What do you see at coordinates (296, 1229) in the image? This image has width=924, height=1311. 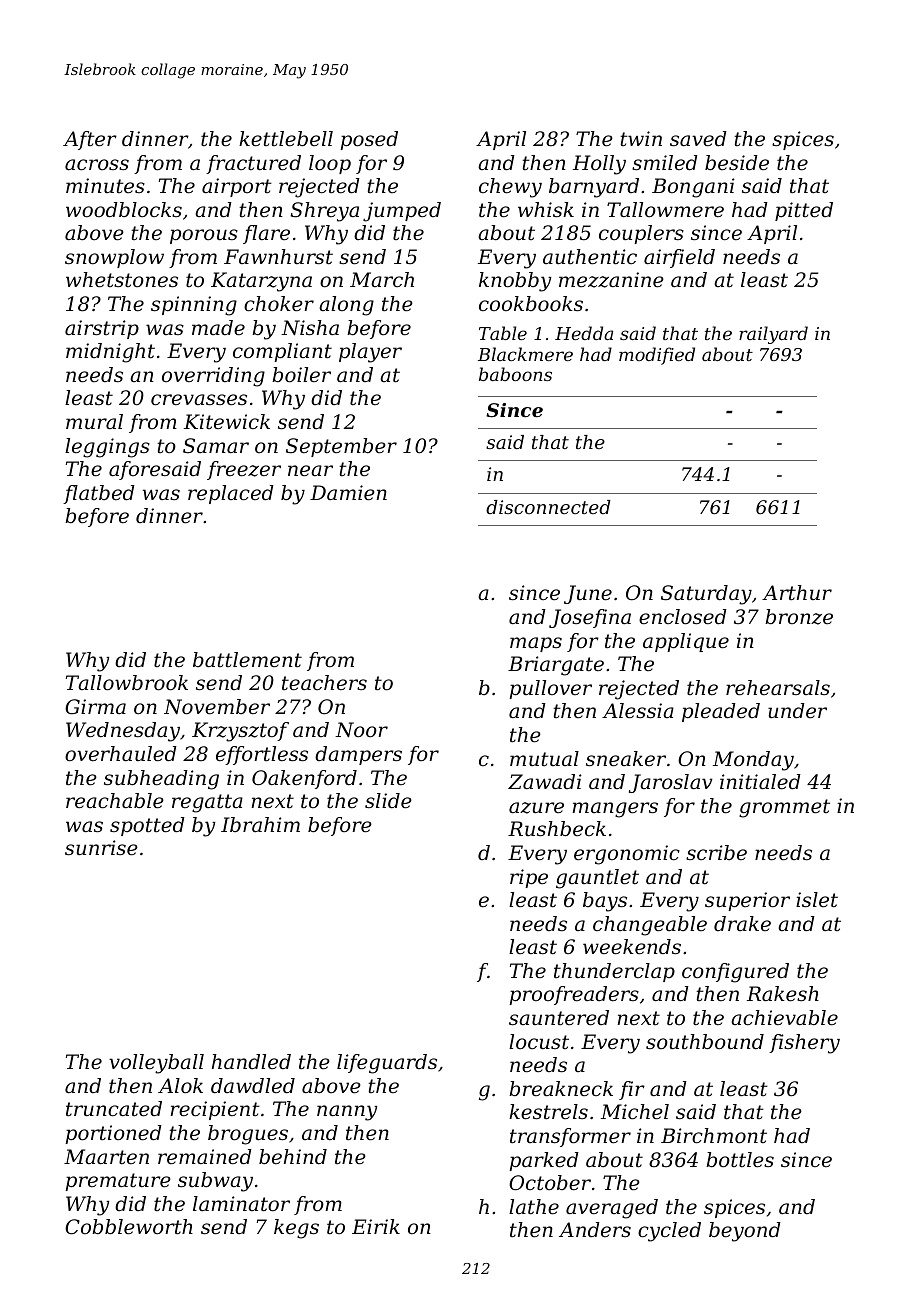 I see `kegs` at bounding box center [296, 1229].
